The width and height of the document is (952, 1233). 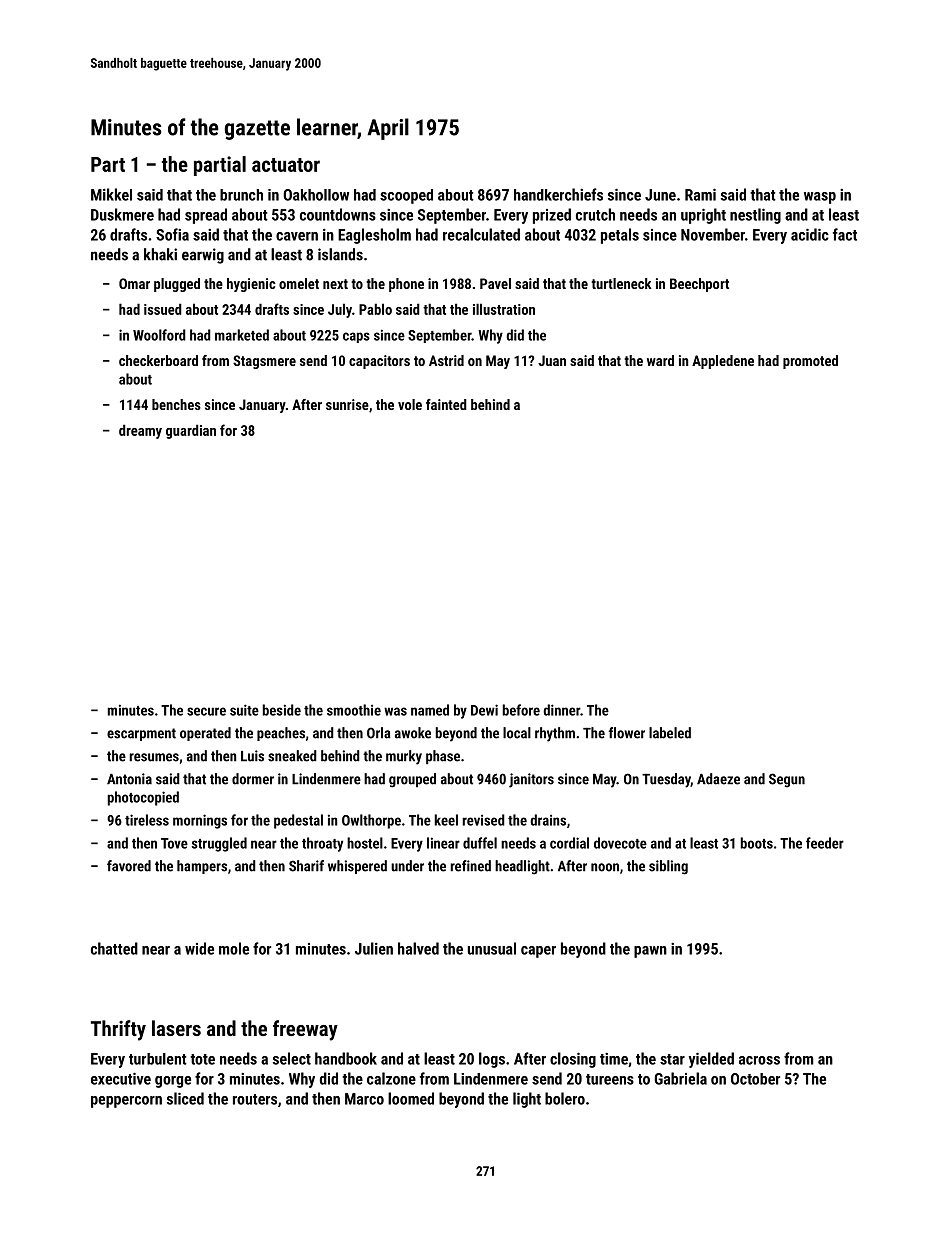 What do you see at coordinates (787, 780) in the document?
I see `Segun` at bounding box center [787, 780].
